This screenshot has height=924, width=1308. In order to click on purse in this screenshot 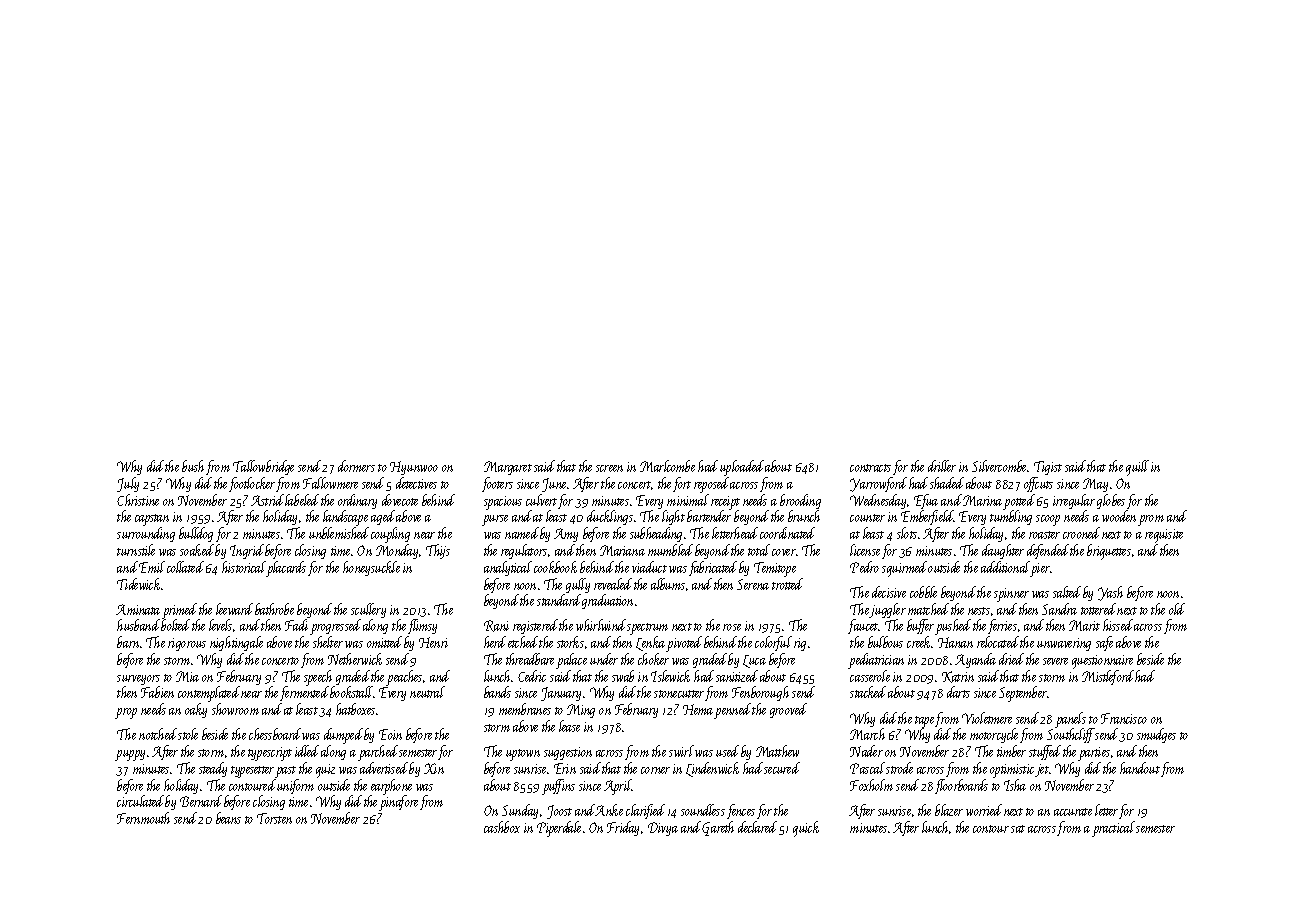, I will do `click(495, 520)`.
